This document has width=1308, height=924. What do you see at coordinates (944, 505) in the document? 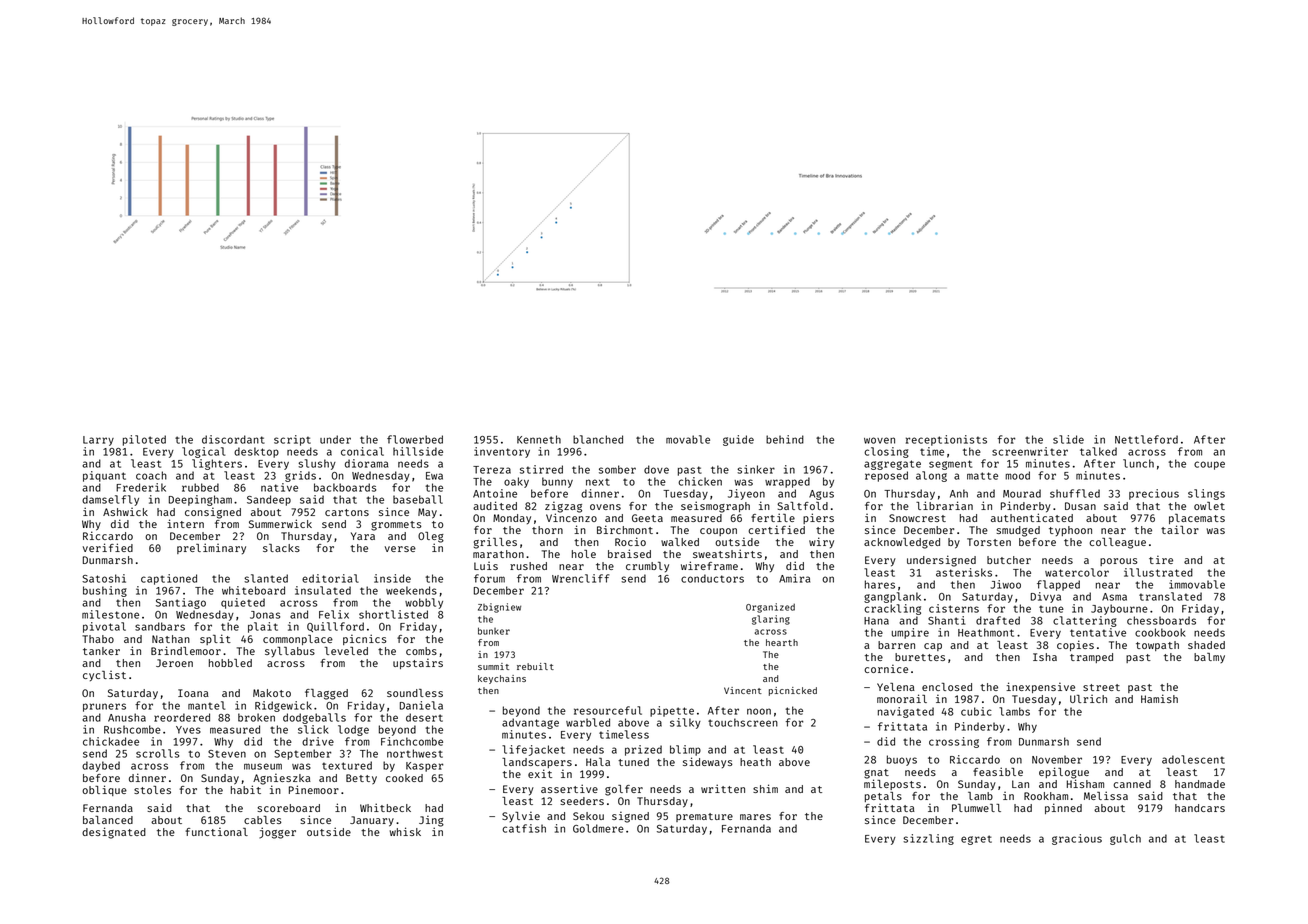
I see `librarian` at bounding box center [944, 505].
